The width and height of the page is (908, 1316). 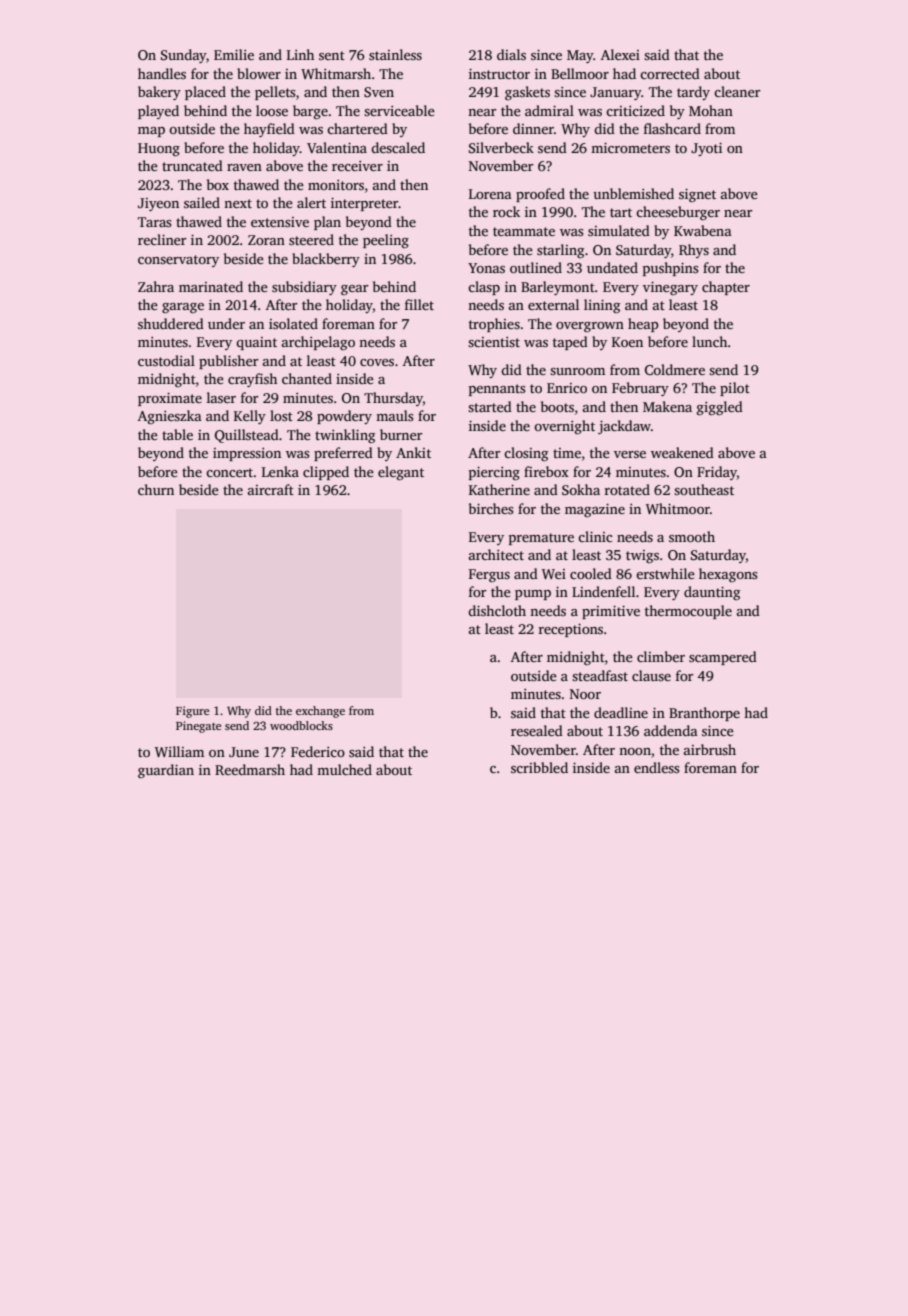 I want to click on mulched, so click(x=344, y=769).
